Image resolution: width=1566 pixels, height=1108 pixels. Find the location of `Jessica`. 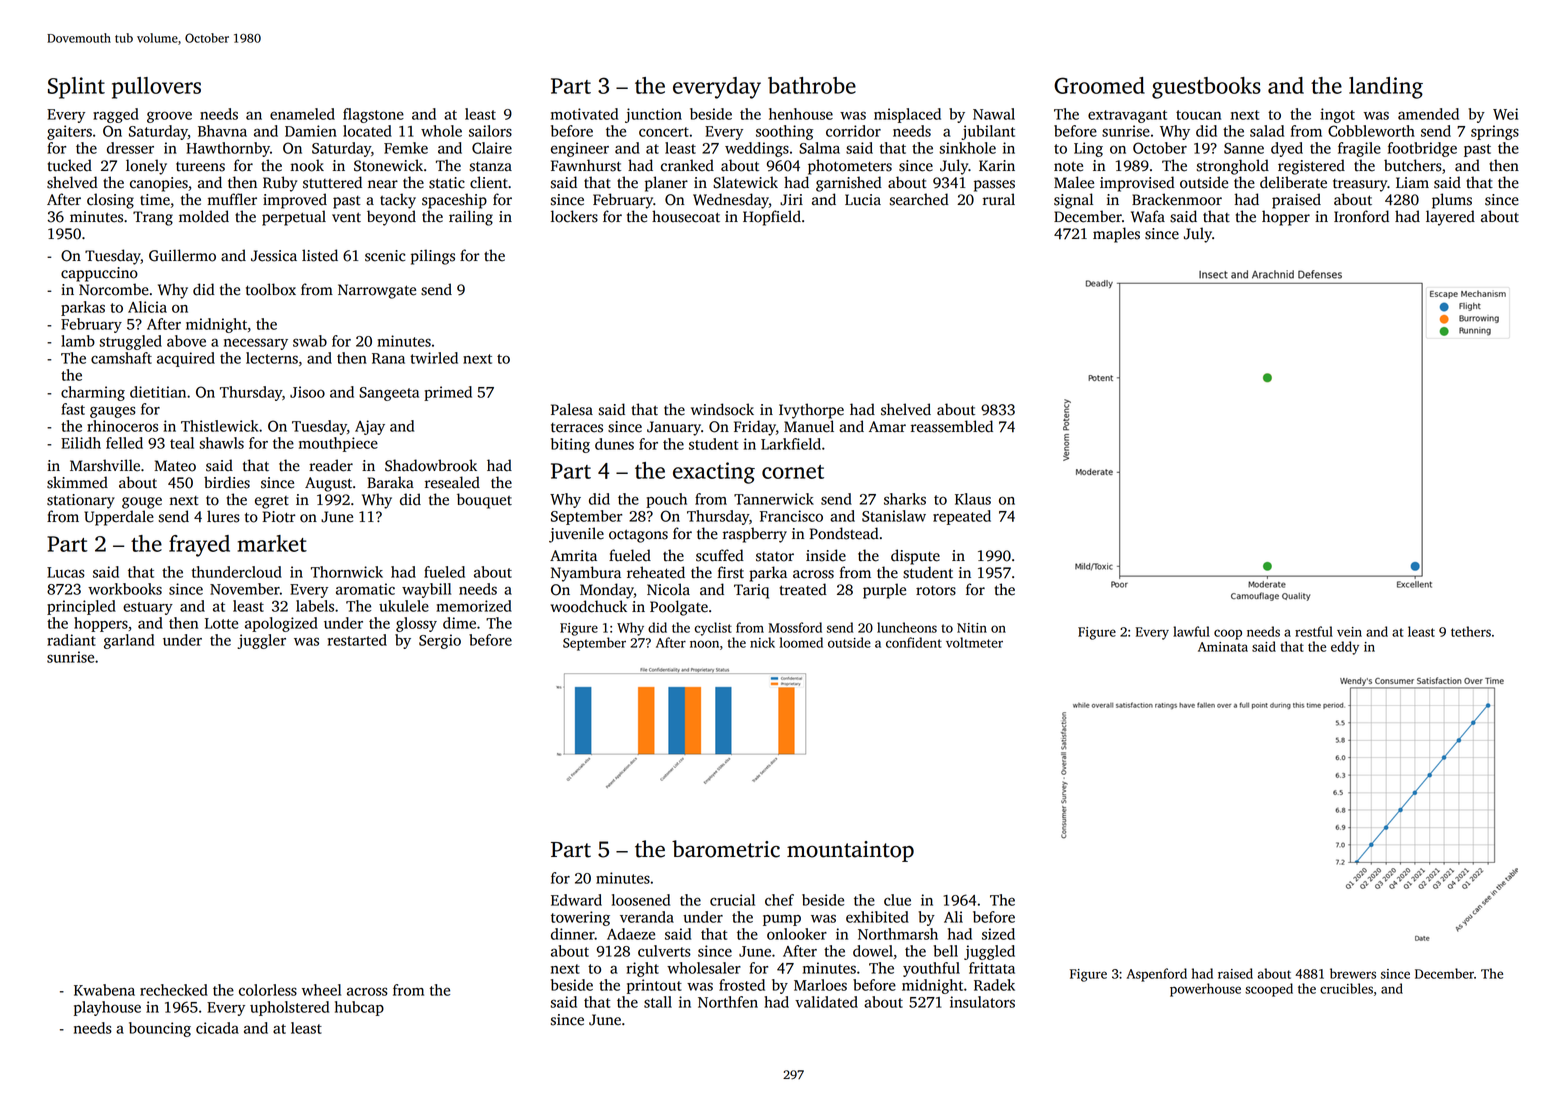

Jessica is located at coordinates (274, 256).
